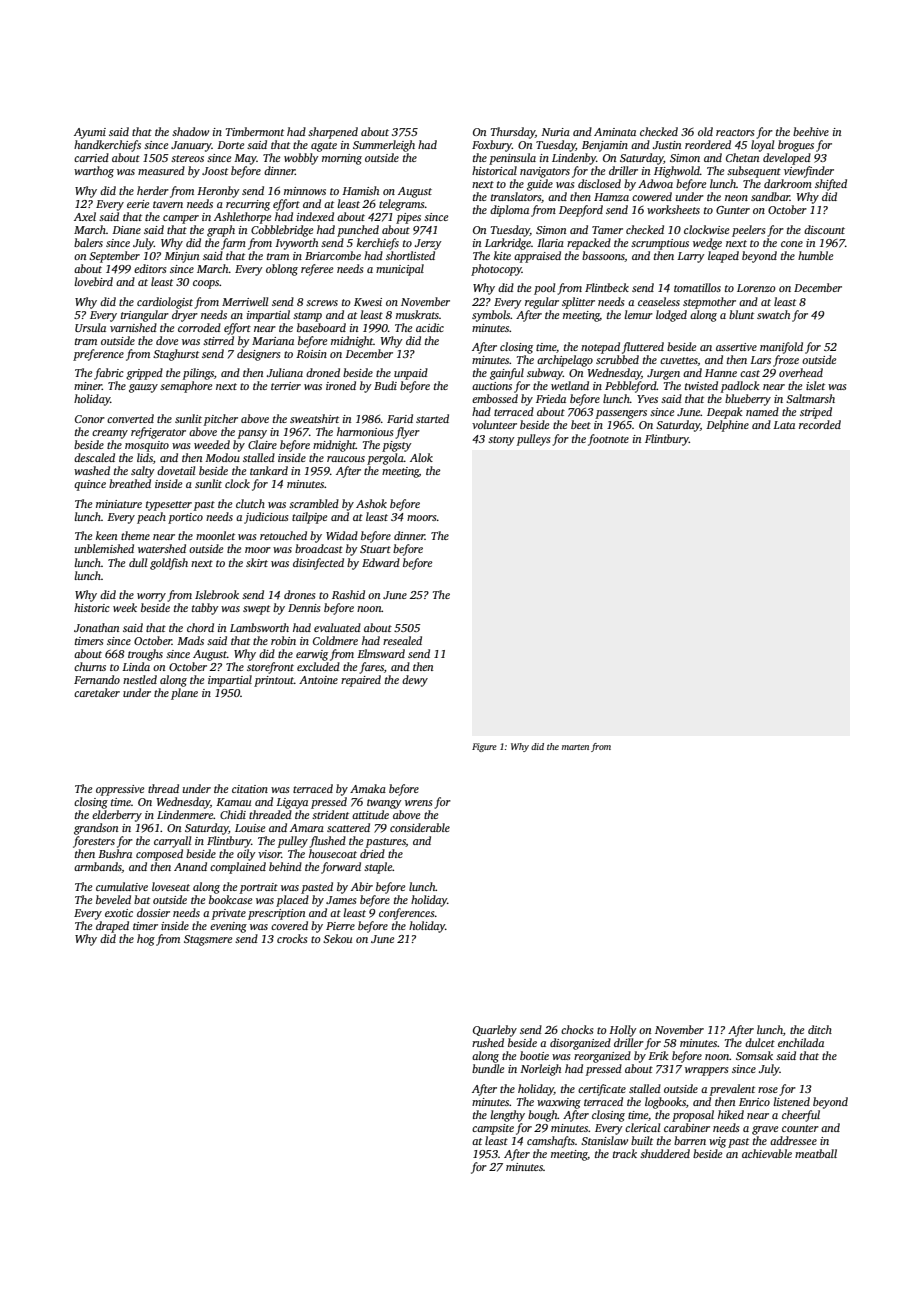  I want to click on Islebrook, so click(217, 594).
